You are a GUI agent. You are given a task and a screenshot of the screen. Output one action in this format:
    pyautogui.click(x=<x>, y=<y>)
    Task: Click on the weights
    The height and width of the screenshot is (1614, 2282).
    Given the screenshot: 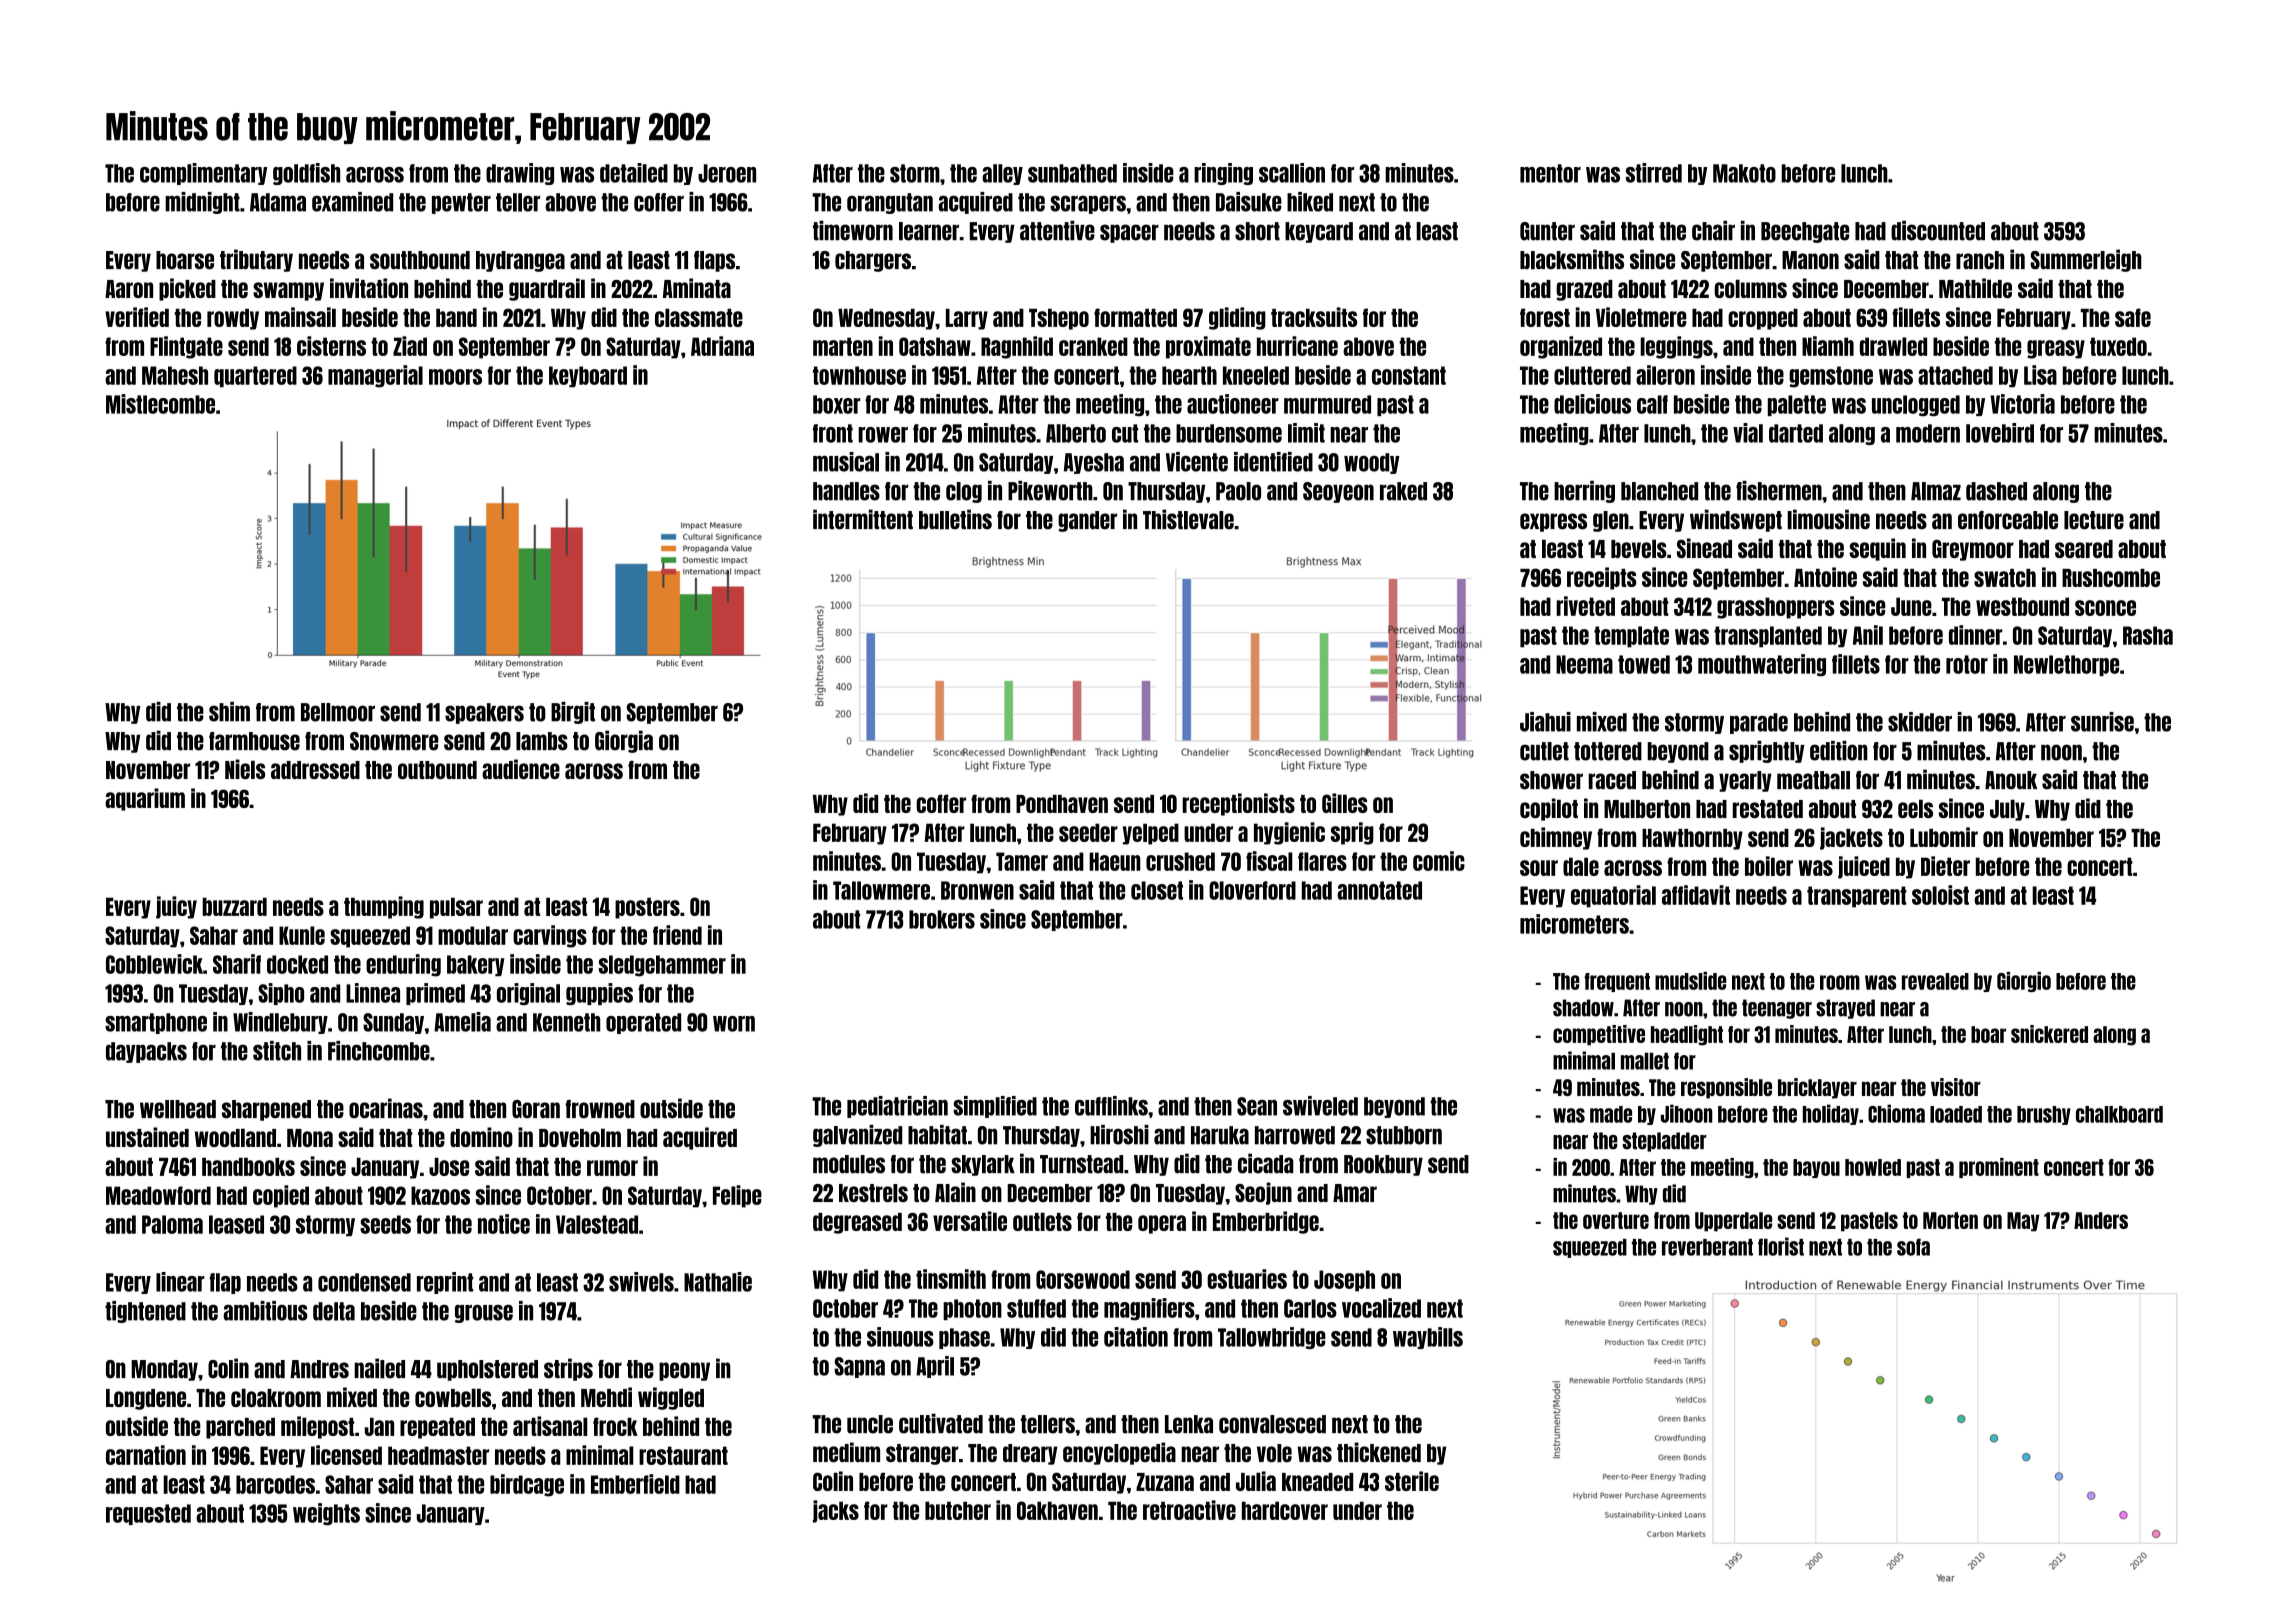 What is the action you would take?
    pyautogui.click(x=326, y=1514)
